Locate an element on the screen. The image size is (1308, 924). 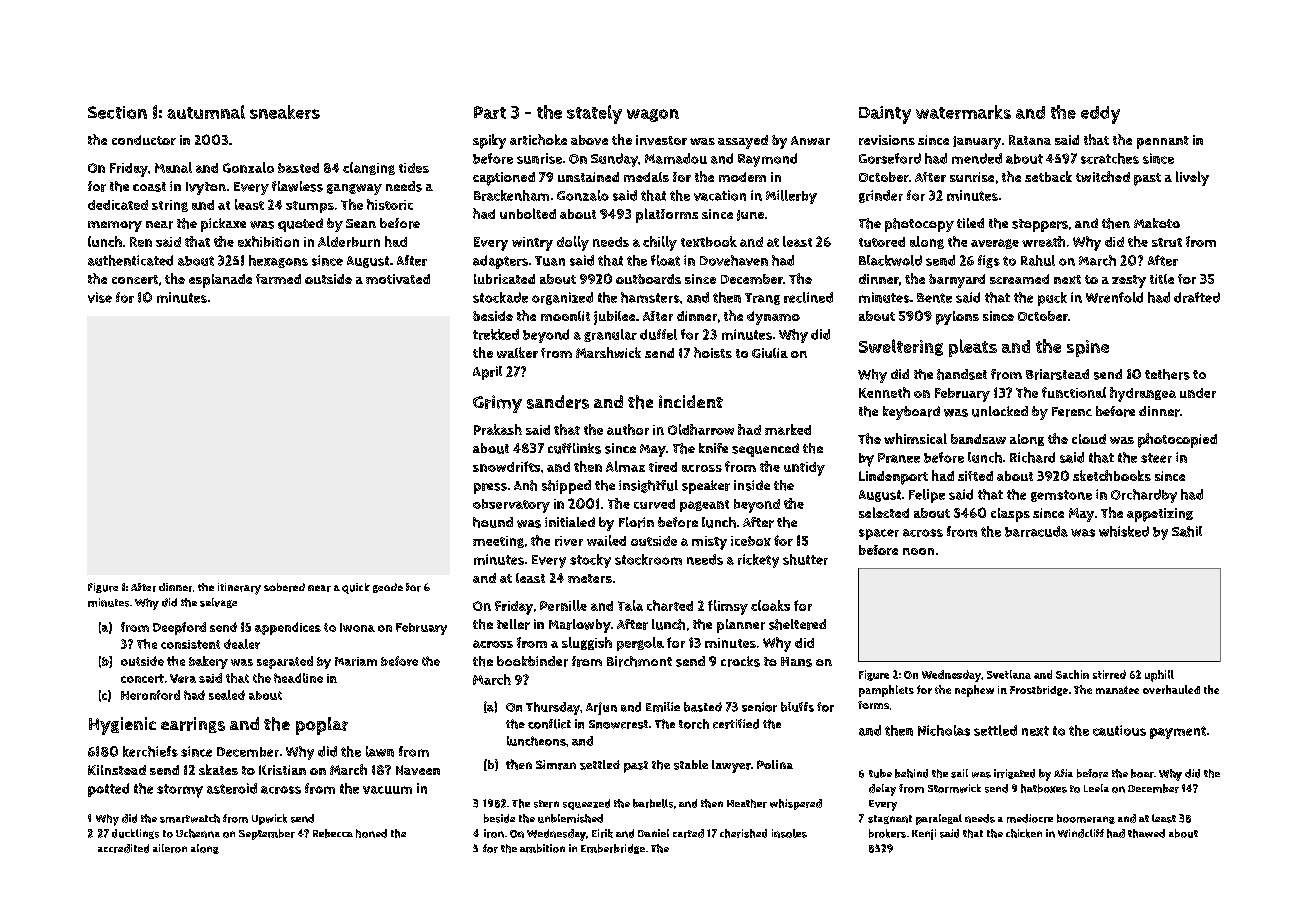
Sahil is located at coordinates (1187, 531).
